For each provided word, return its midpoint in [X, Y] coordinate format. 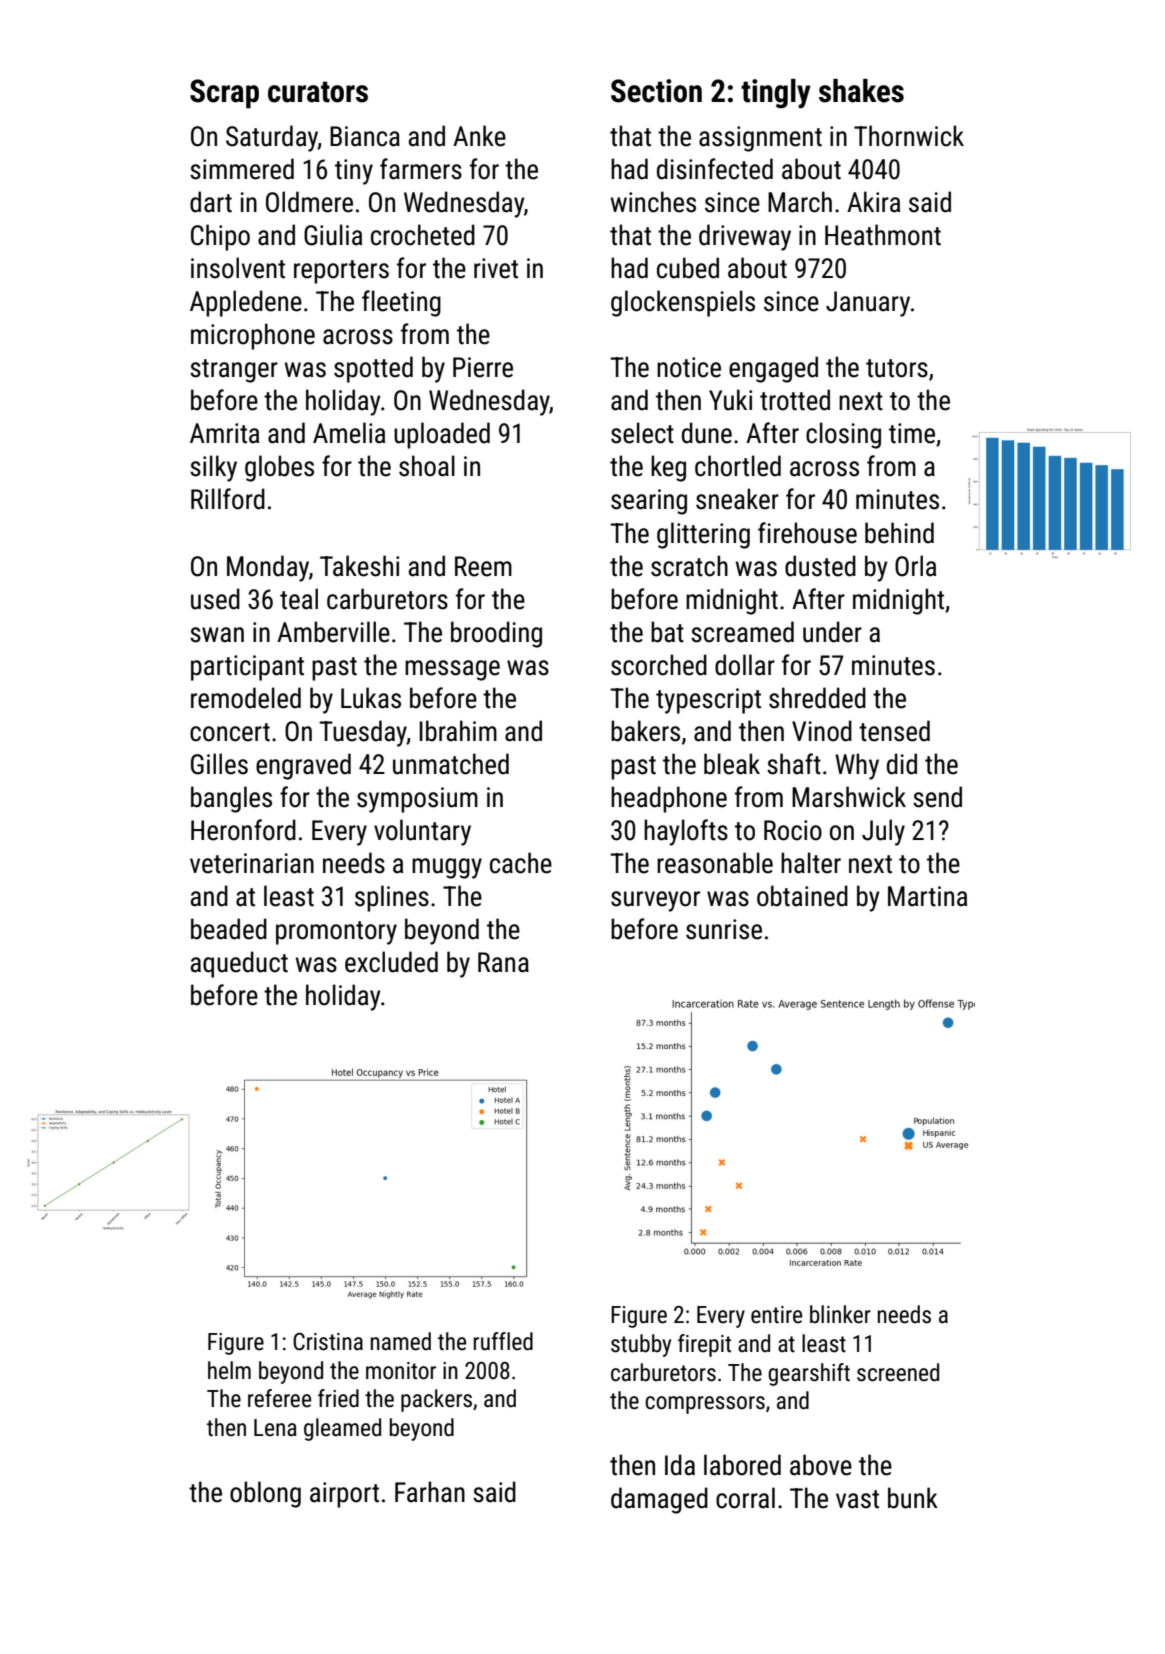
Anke [479, 136]
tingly [776, 94]
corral [745, 1498]
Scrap [224, 94]
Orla [915, 566]
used [215, 599]
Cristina [328, 1342]
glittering [703, 535]
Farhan [430, 1492]
